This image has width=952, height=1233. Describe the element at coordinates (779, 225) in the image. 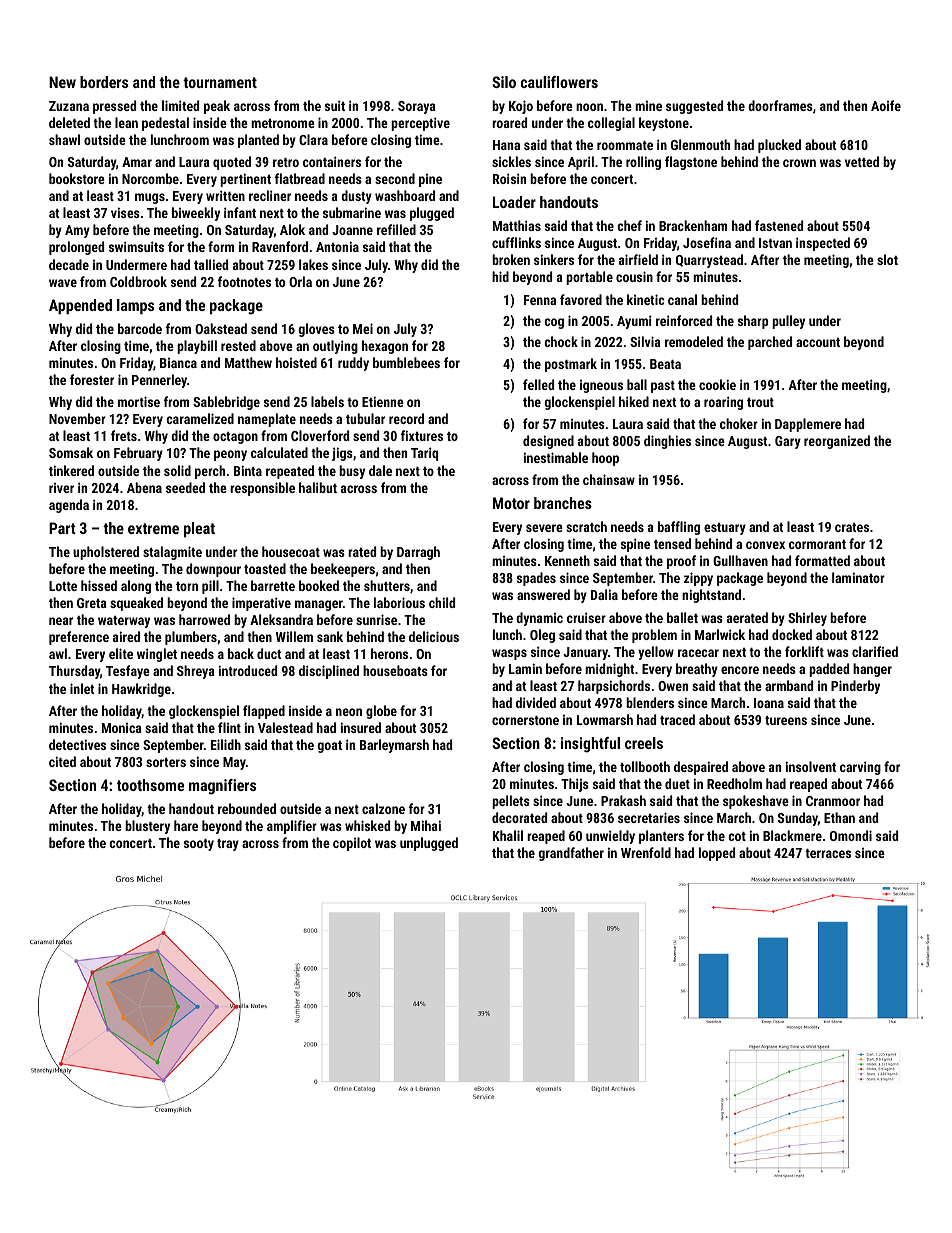

I see `fastened` at that location.
